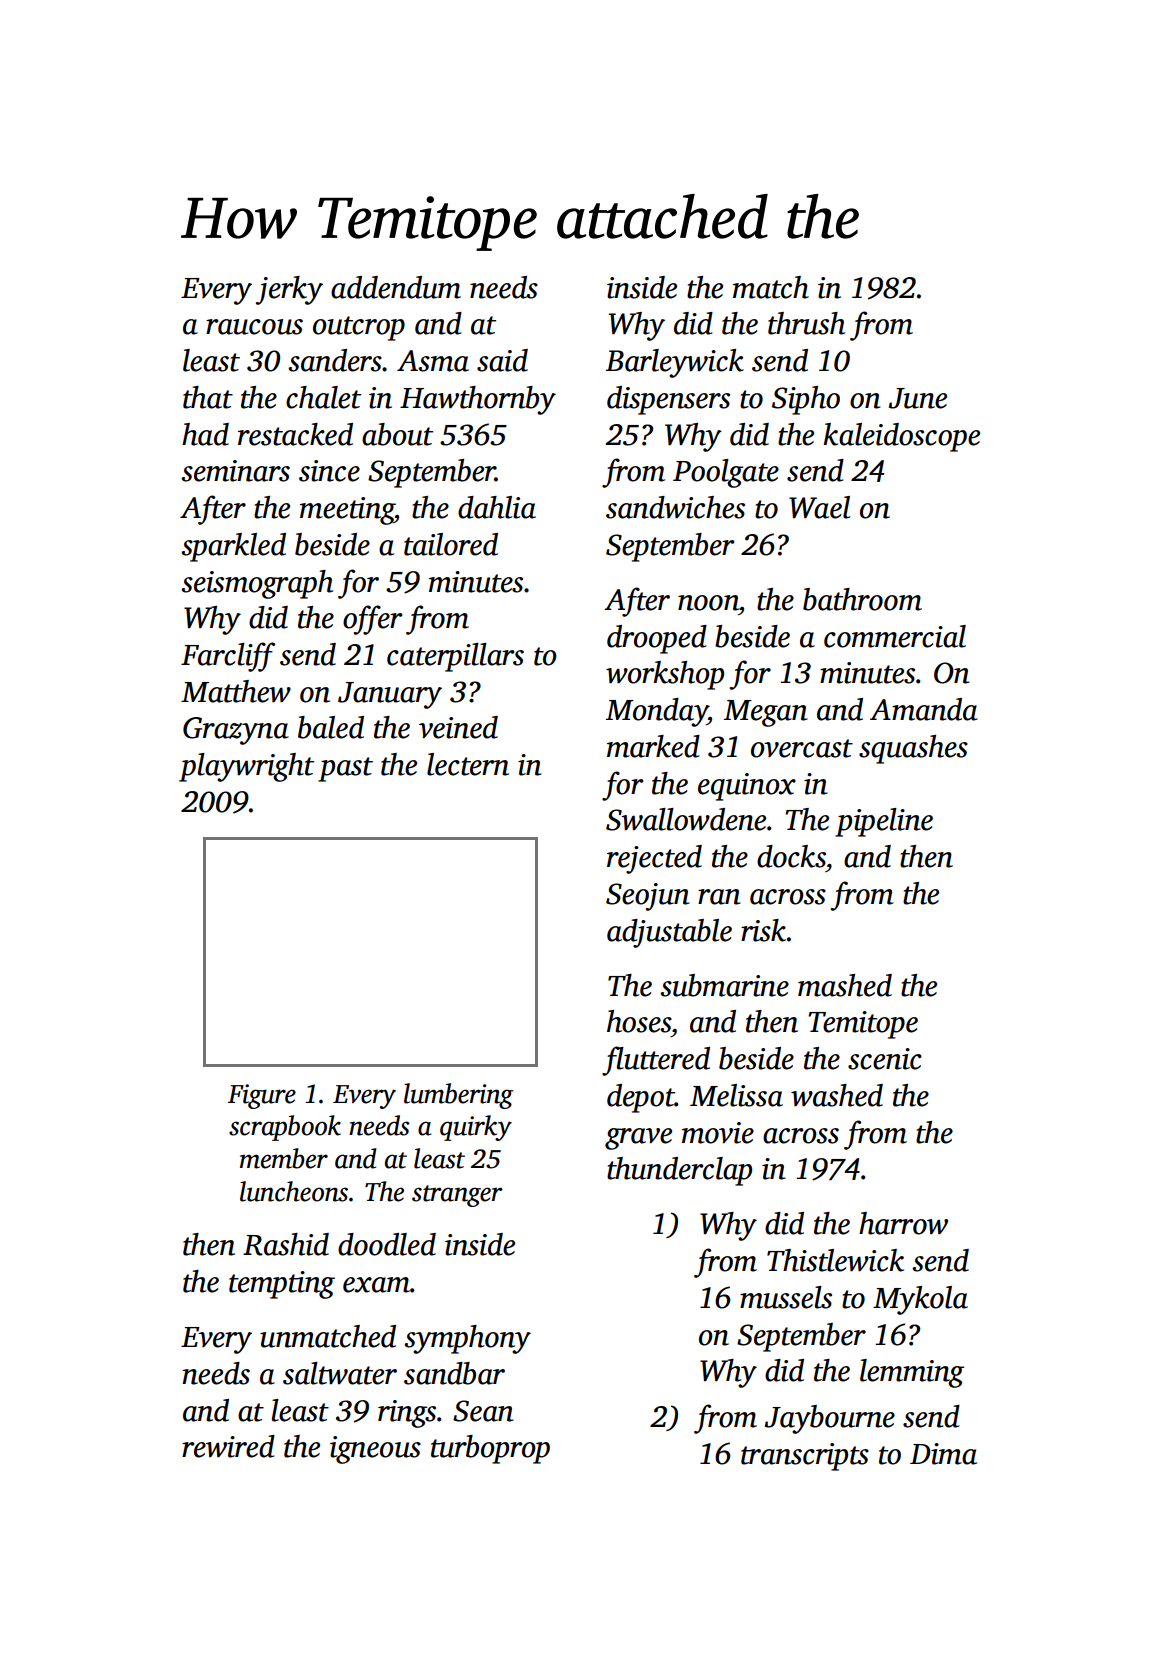  What do you see at coordinates (289, 290) in the screenshot?
I see `jerky` at bounding box center [289, 290].
